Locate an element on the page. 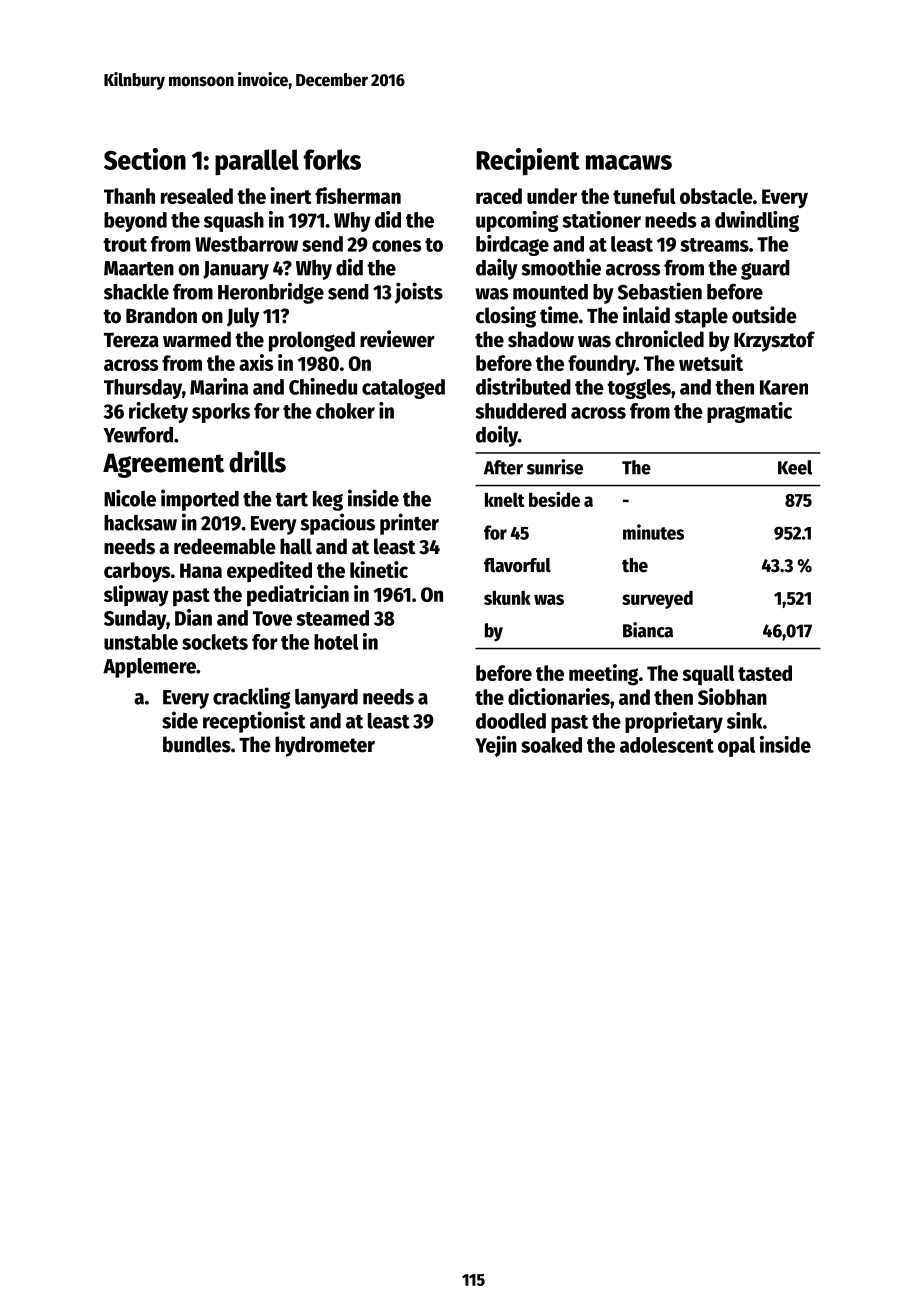  kinetic is located at coordinates (379, 569).
